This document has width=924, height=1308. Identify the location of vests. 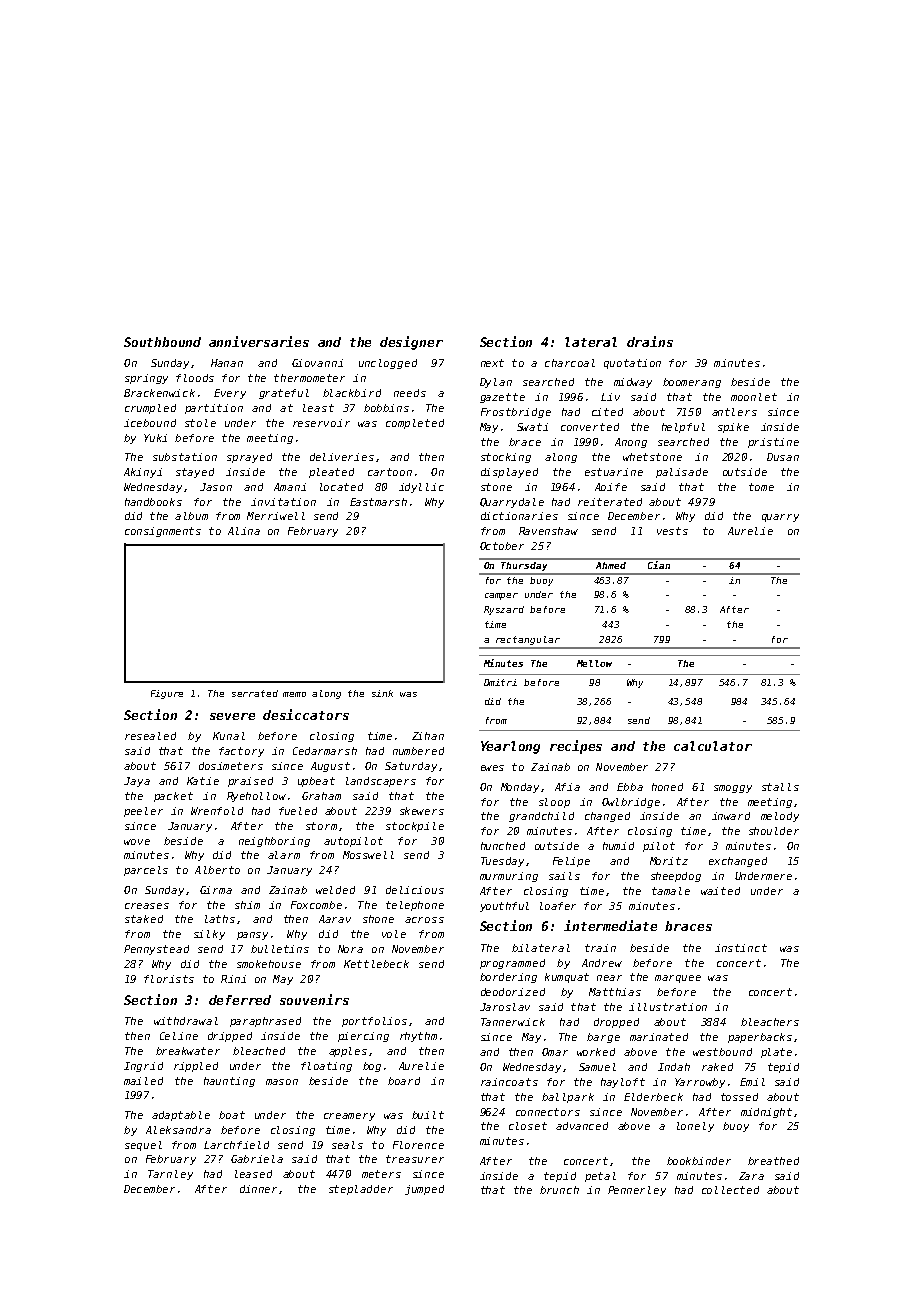
(672, 531).
